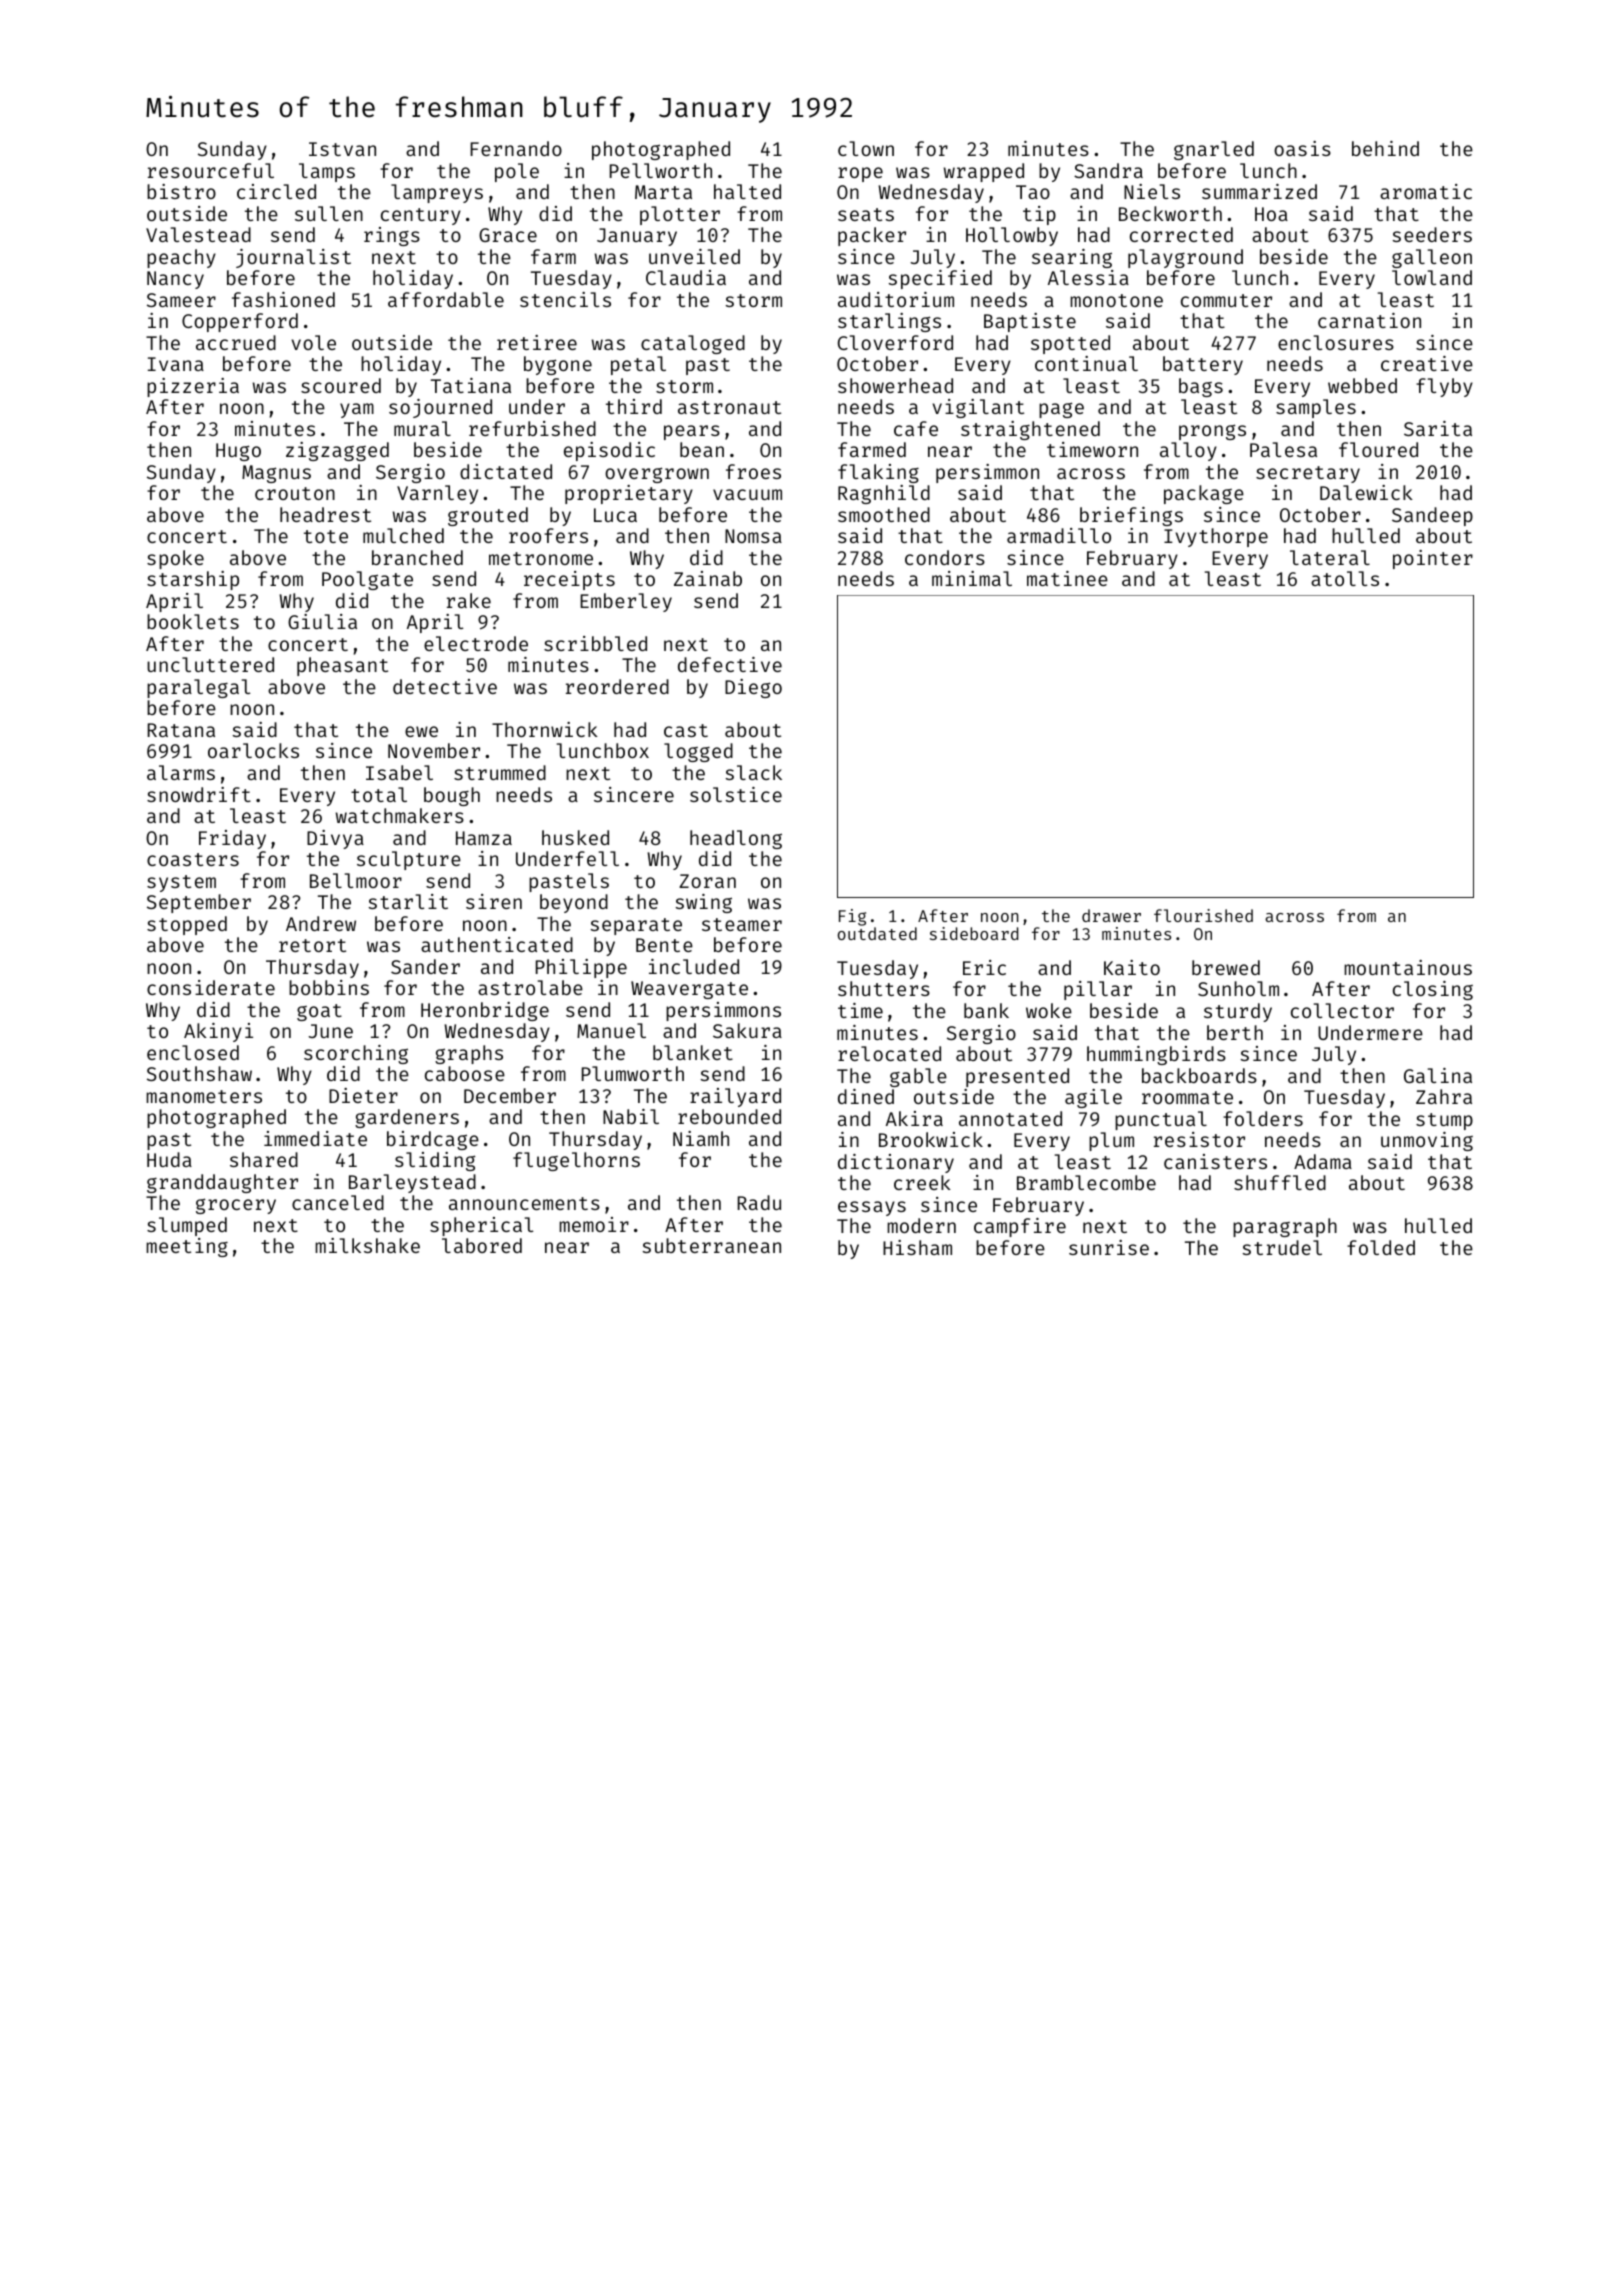 This document has width=1620, height=2292. What do you see at coordinates (1444, 1096) in the document?
I see `Zahra` at bounding box center [1444, 1096].
